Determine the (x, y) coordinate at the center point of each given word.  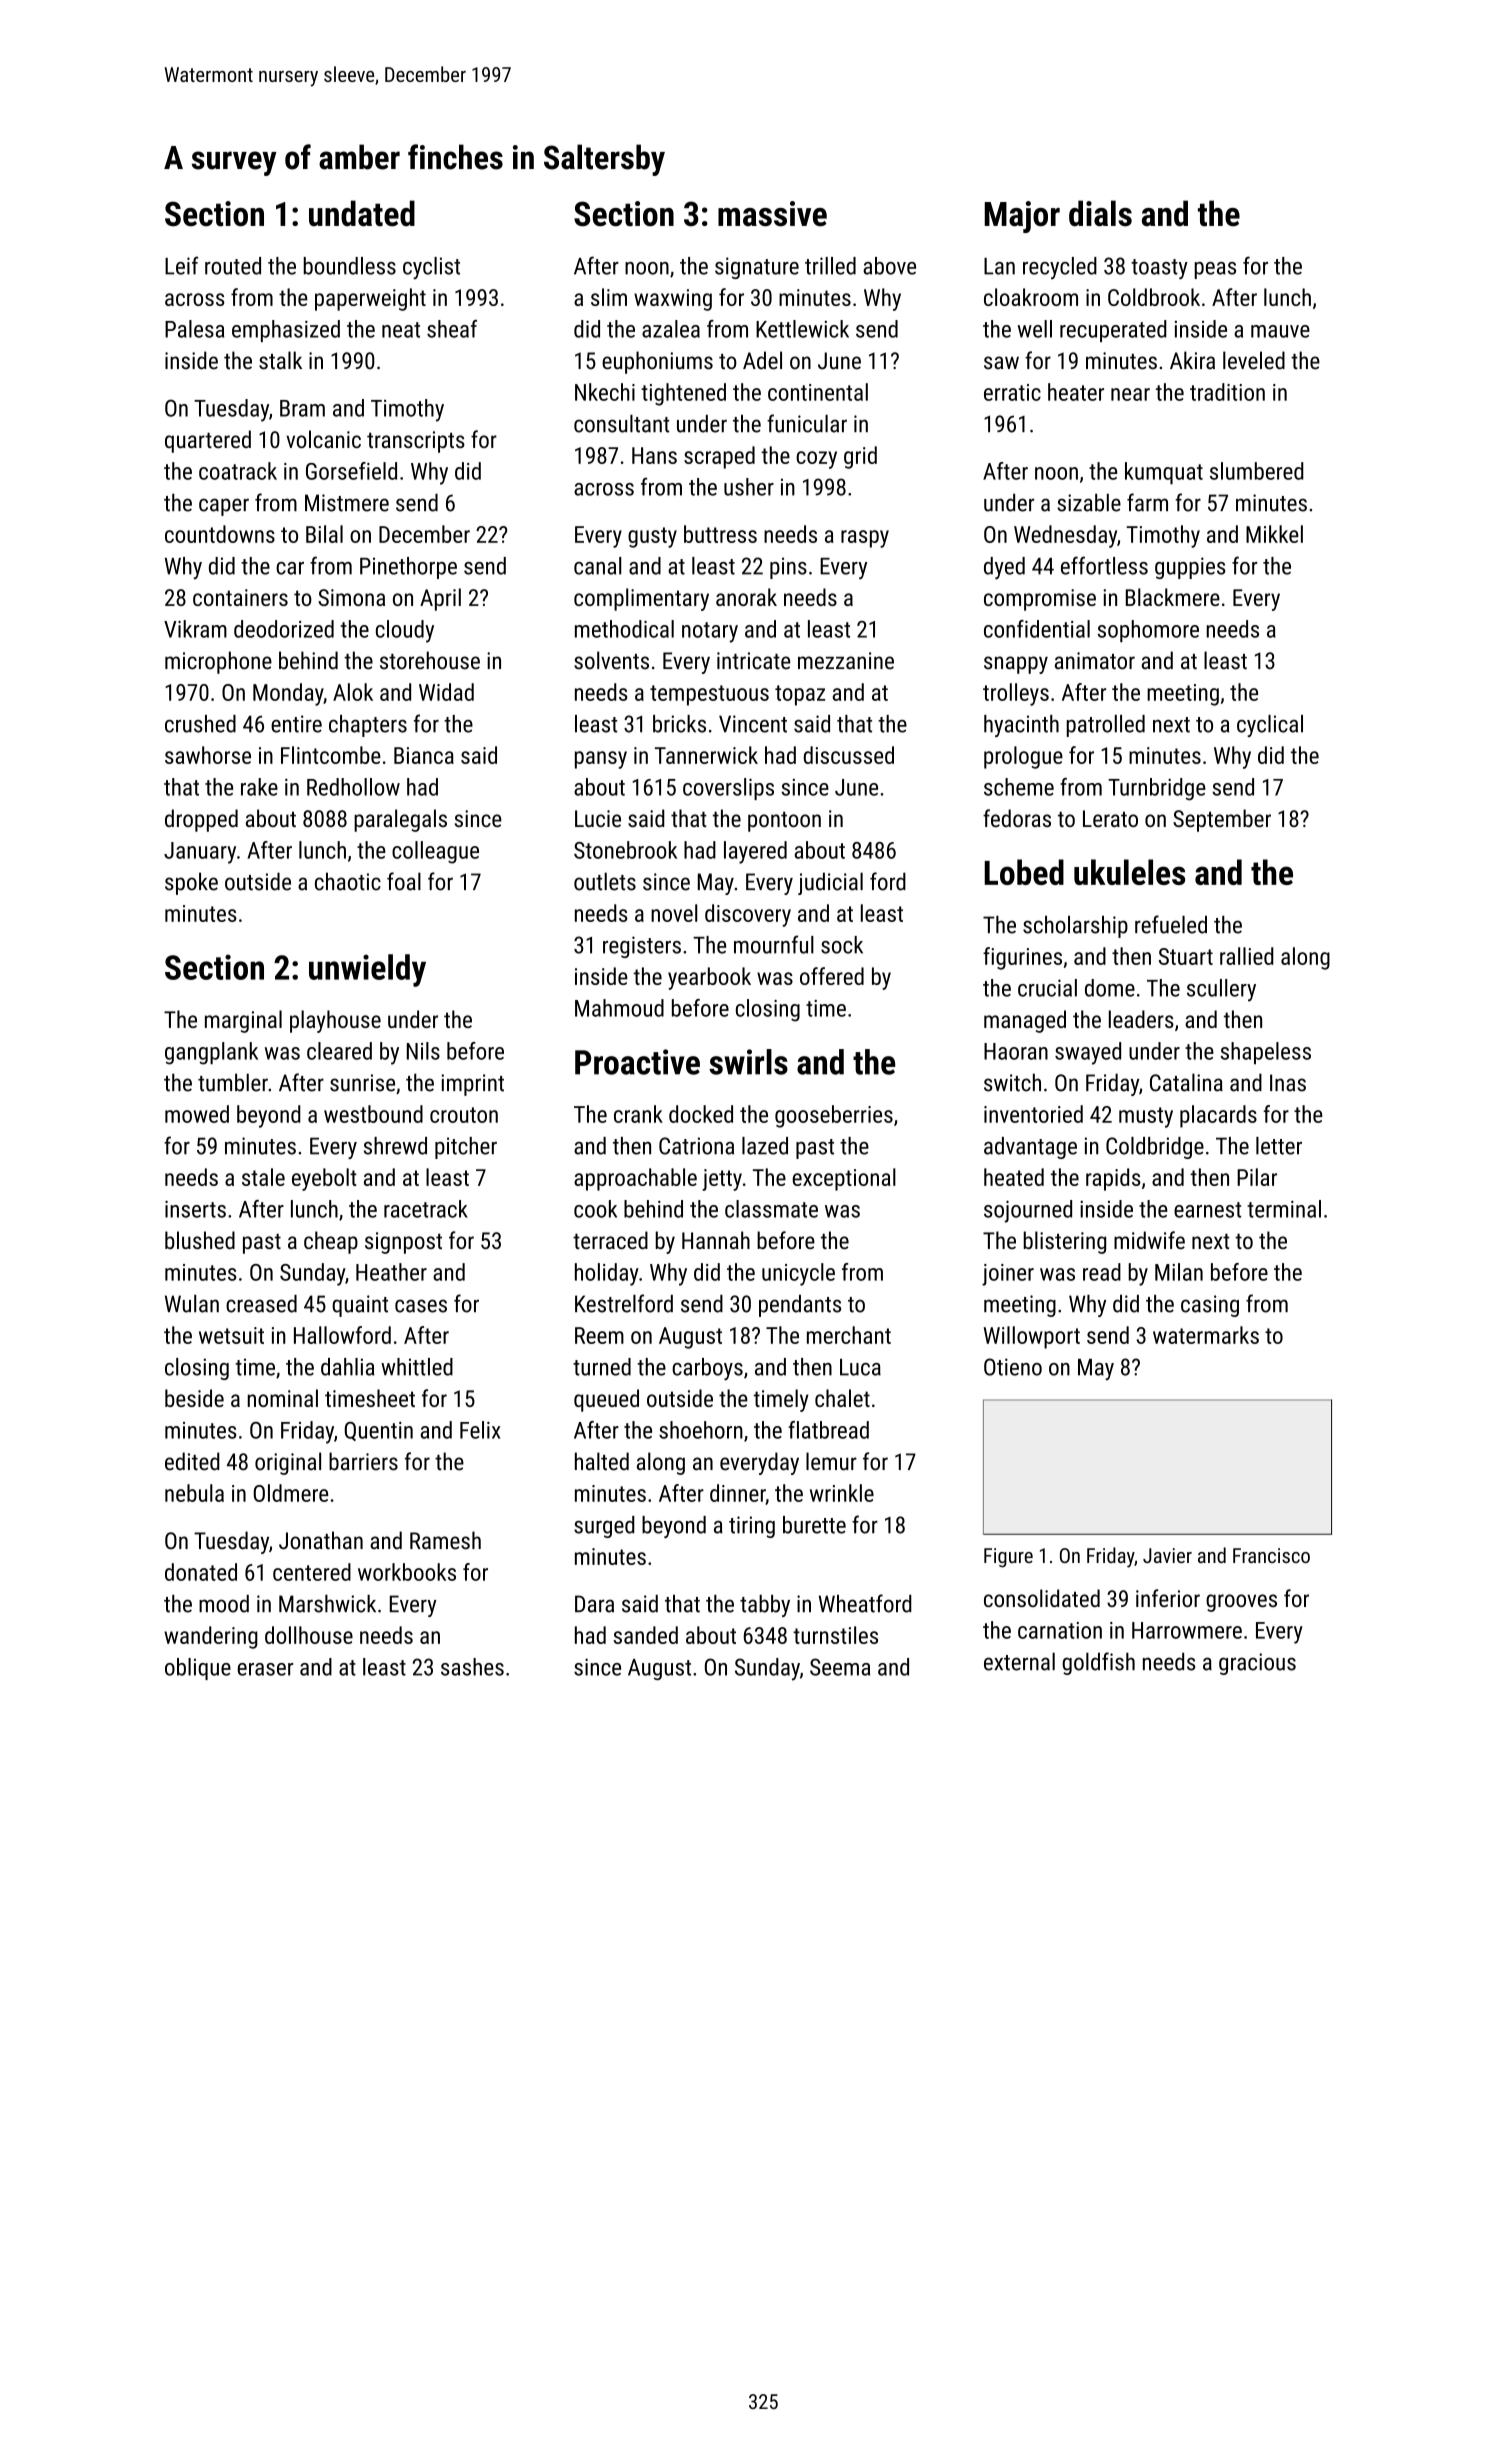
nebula (194, 1493)
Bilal (324, 534)
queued (606, 1400)
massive (772, 214)
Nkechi (605, 392)
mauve (1280, 331)
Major (1022, 217)
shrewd (395, 1146)
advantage (1030, 1148)
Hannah (716, 1240)
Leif (181, 265)
